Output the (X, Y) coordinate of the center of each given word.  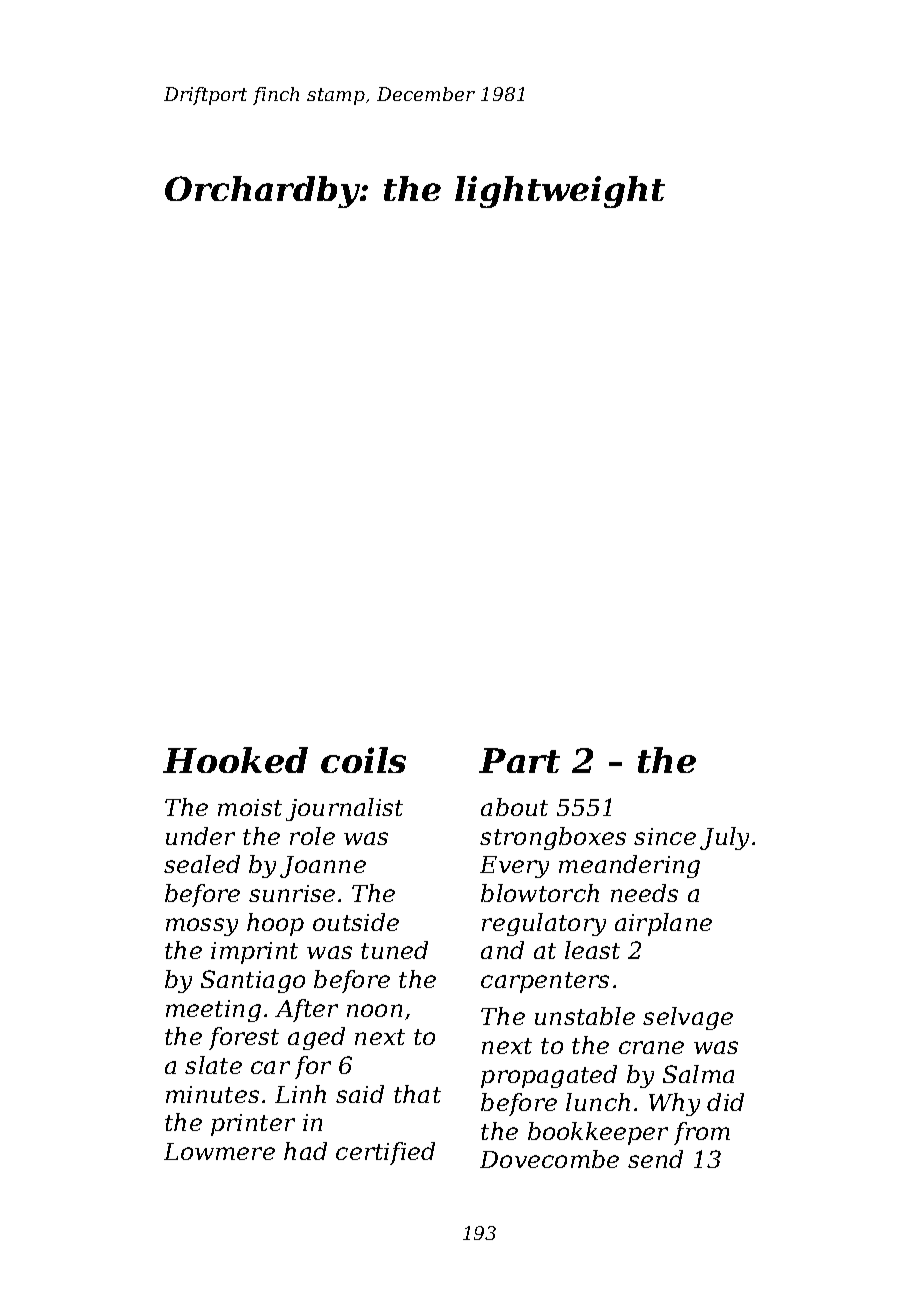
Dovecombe (549, 1159)
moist (250, 807)
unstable (585, 1016)
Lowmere (219, 1151)
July (724, 838)
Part (519, 760)
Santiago (253, 981)
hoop (275, 924)
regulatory (544, 924)
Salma (698, 1074)
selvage (688, 1018)
